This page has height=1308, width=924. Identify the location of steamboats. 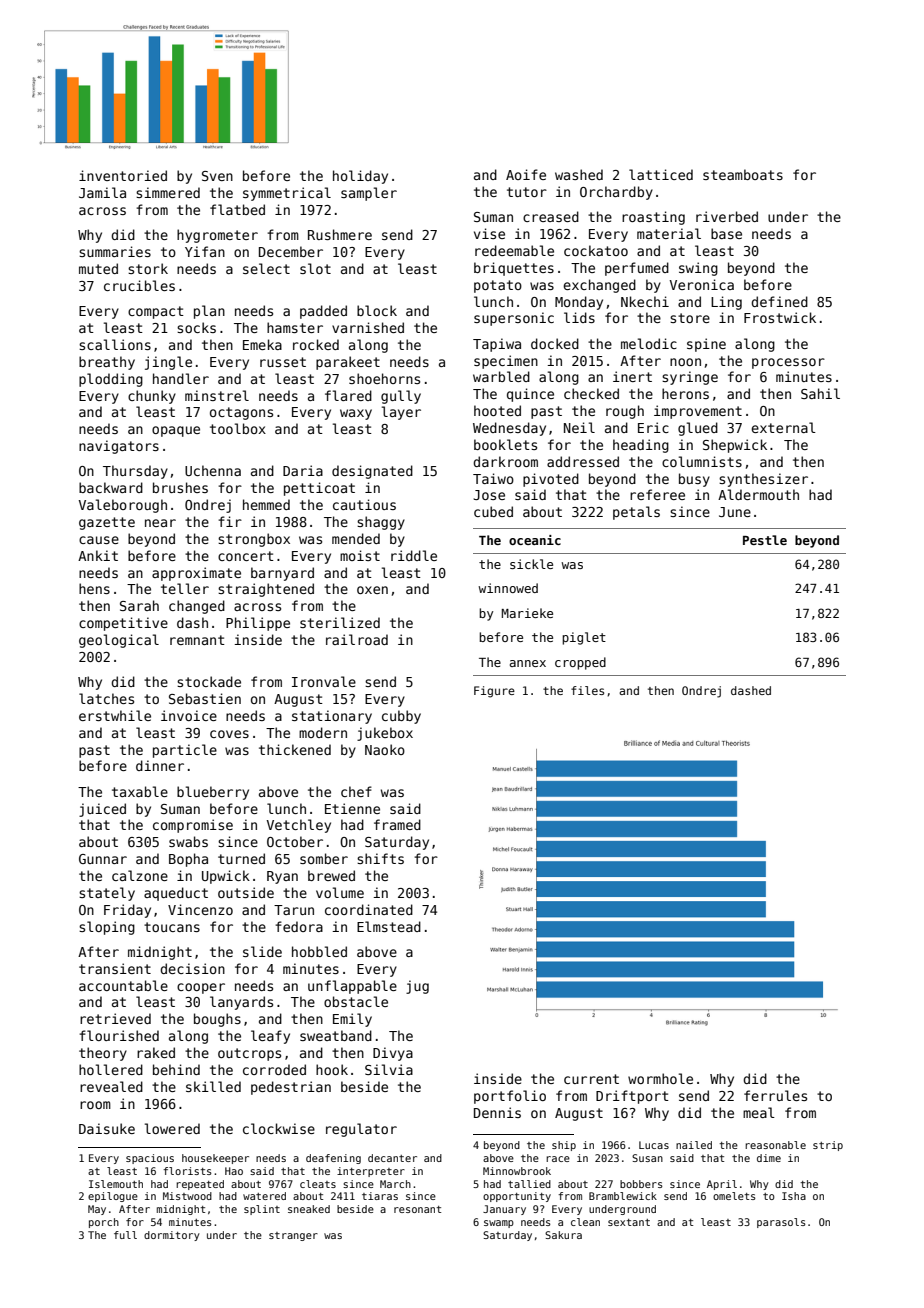
(743, 174).
